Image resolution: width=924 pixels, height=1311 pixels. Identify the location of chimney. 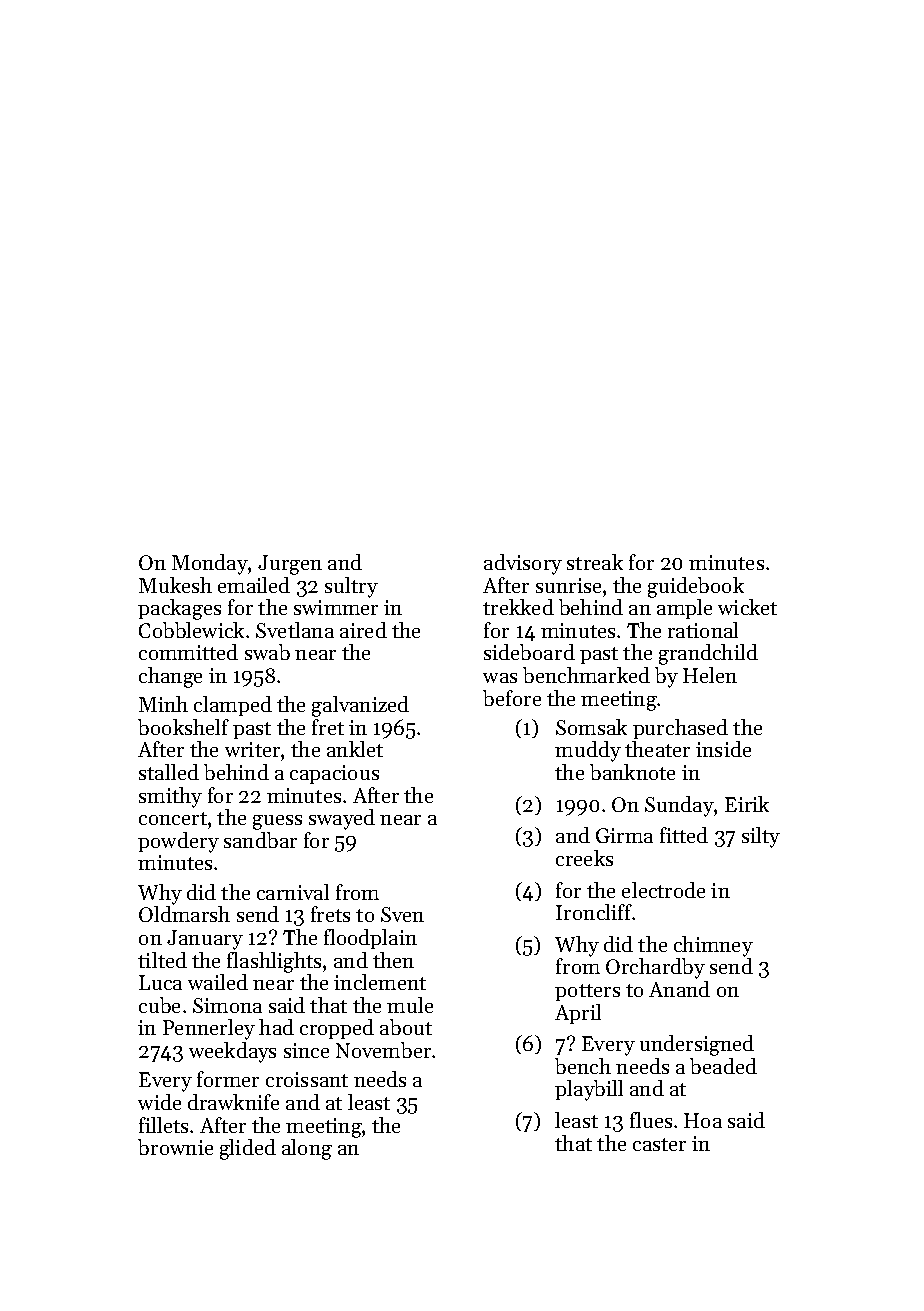
(713, 946).
